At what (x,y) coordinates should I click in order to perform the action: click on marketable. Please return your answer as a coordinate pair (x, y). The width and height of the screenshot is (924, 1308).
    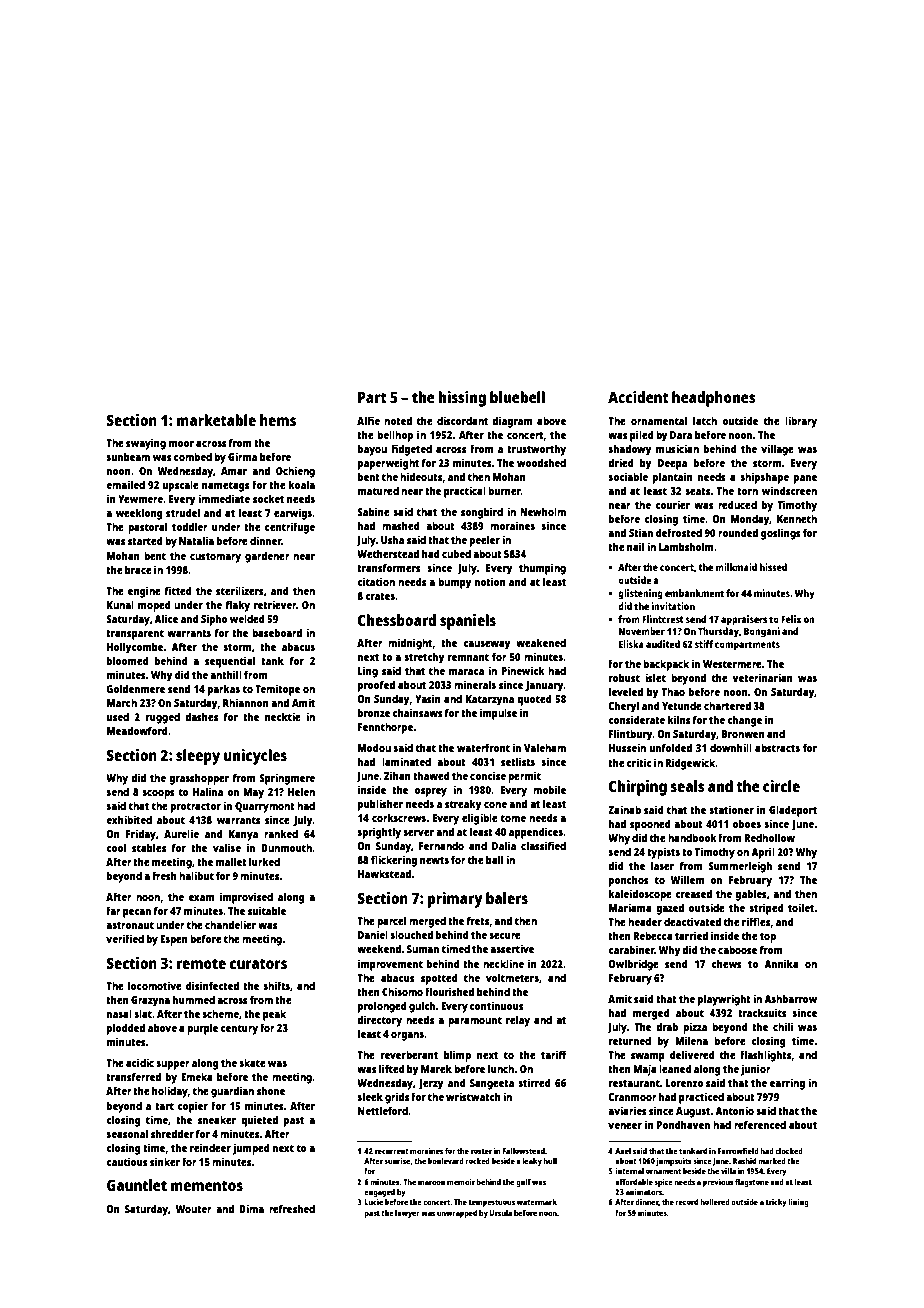
    Looking at the image, I should click on (216, 420).
